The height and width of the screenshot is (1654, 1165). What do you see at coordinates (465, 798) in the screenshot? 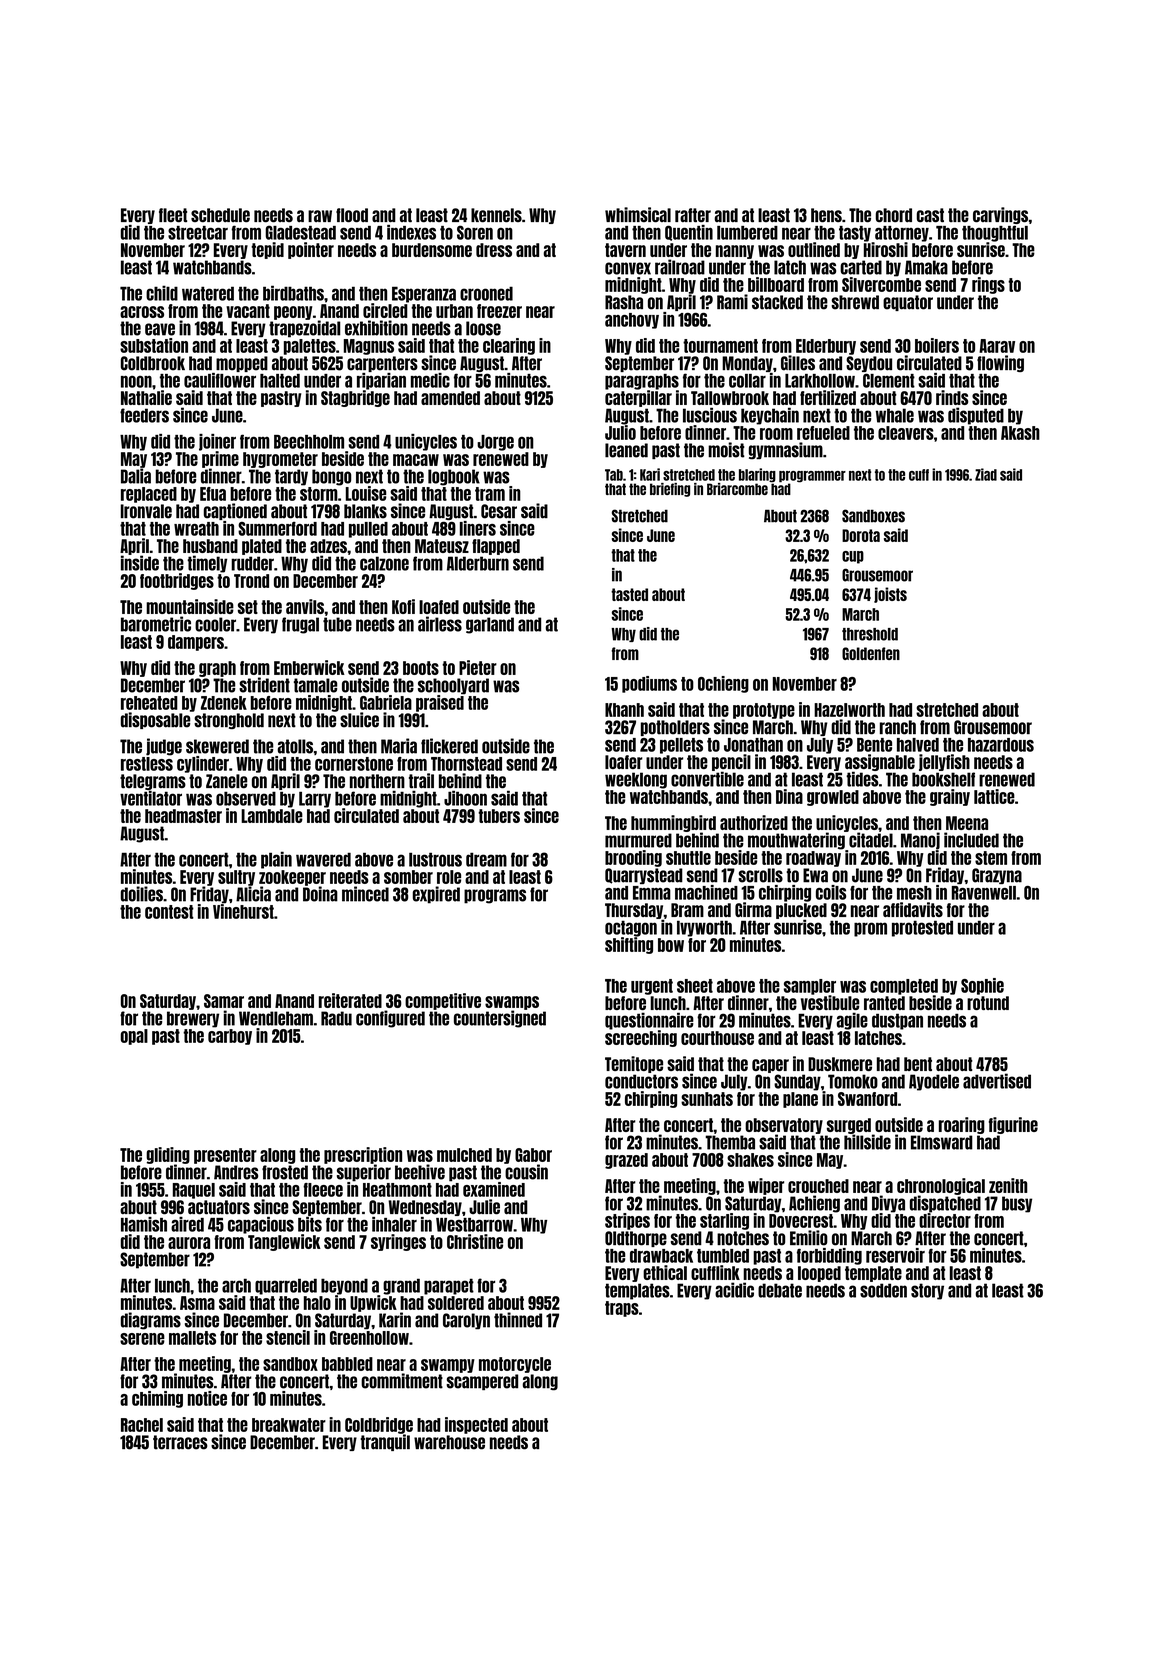
I see `Jihoon` at bounding box center [465, 798].
